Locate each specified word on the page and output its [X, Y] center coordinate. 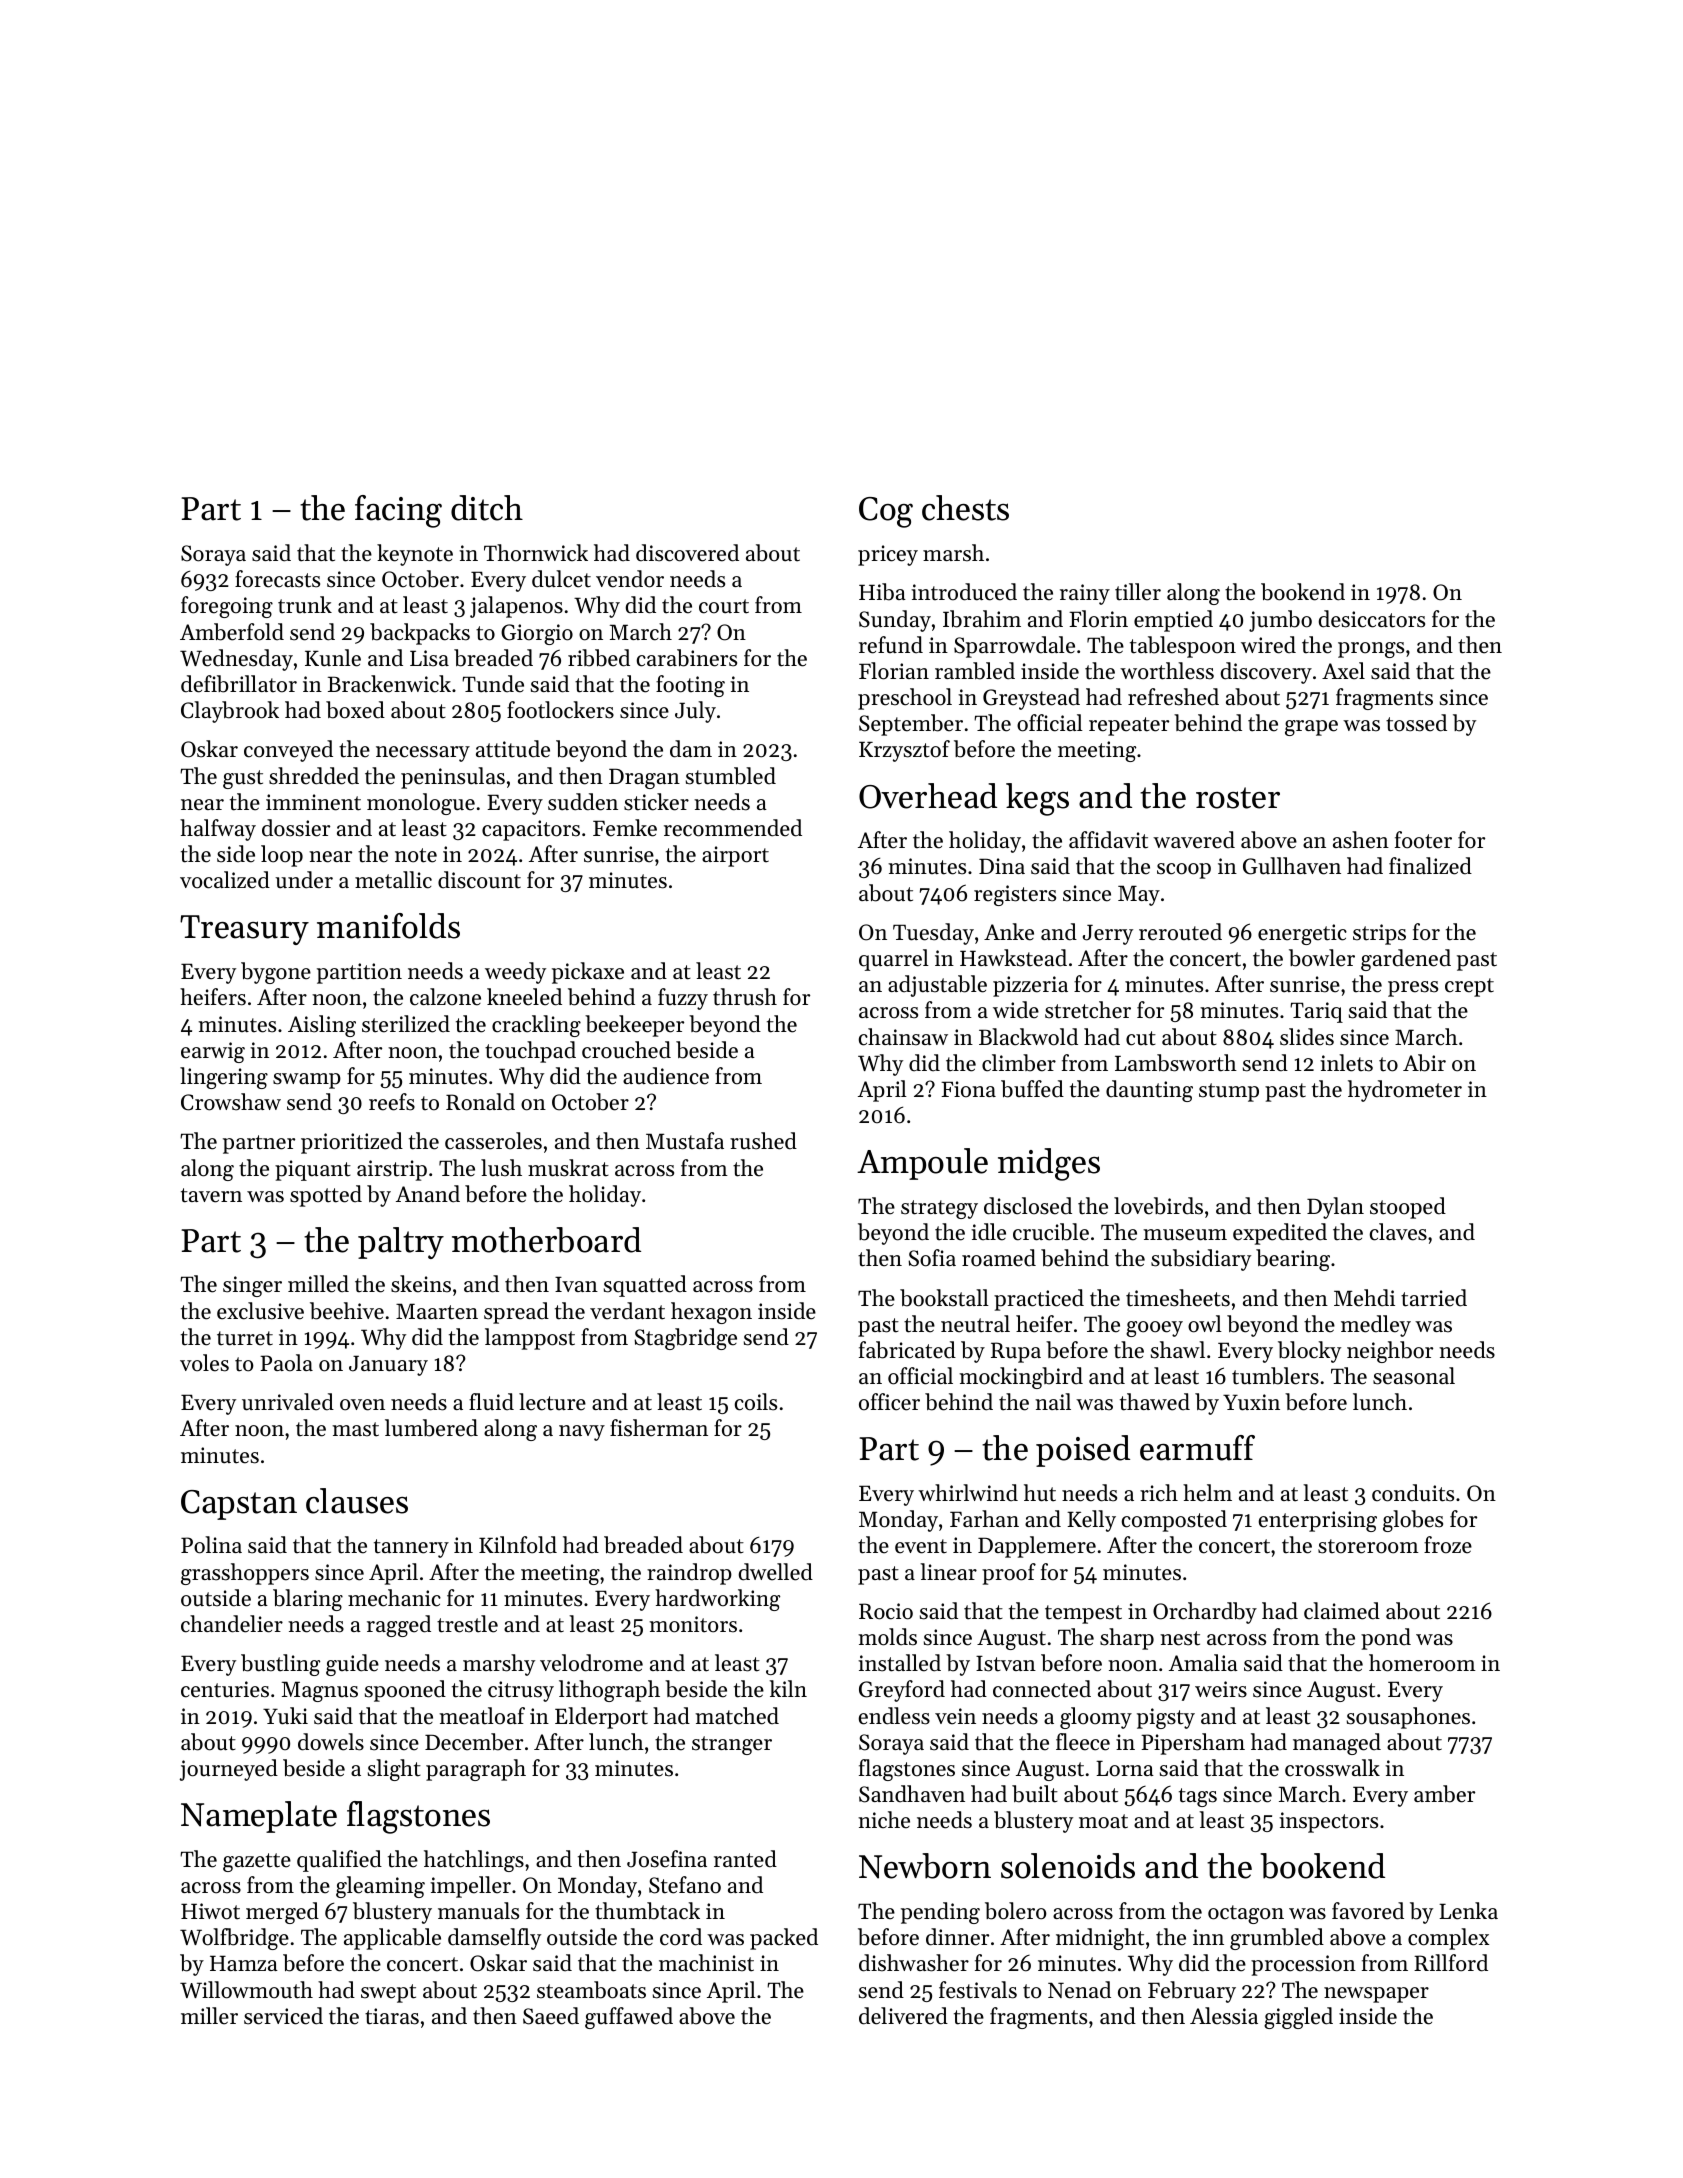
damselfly [494, 1939]
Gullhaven [1292, 866]
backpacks [420, 634]
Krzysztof [904, 751]
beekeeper [634, 1026]
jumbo [1280, 621]
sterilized [406, 1024]
